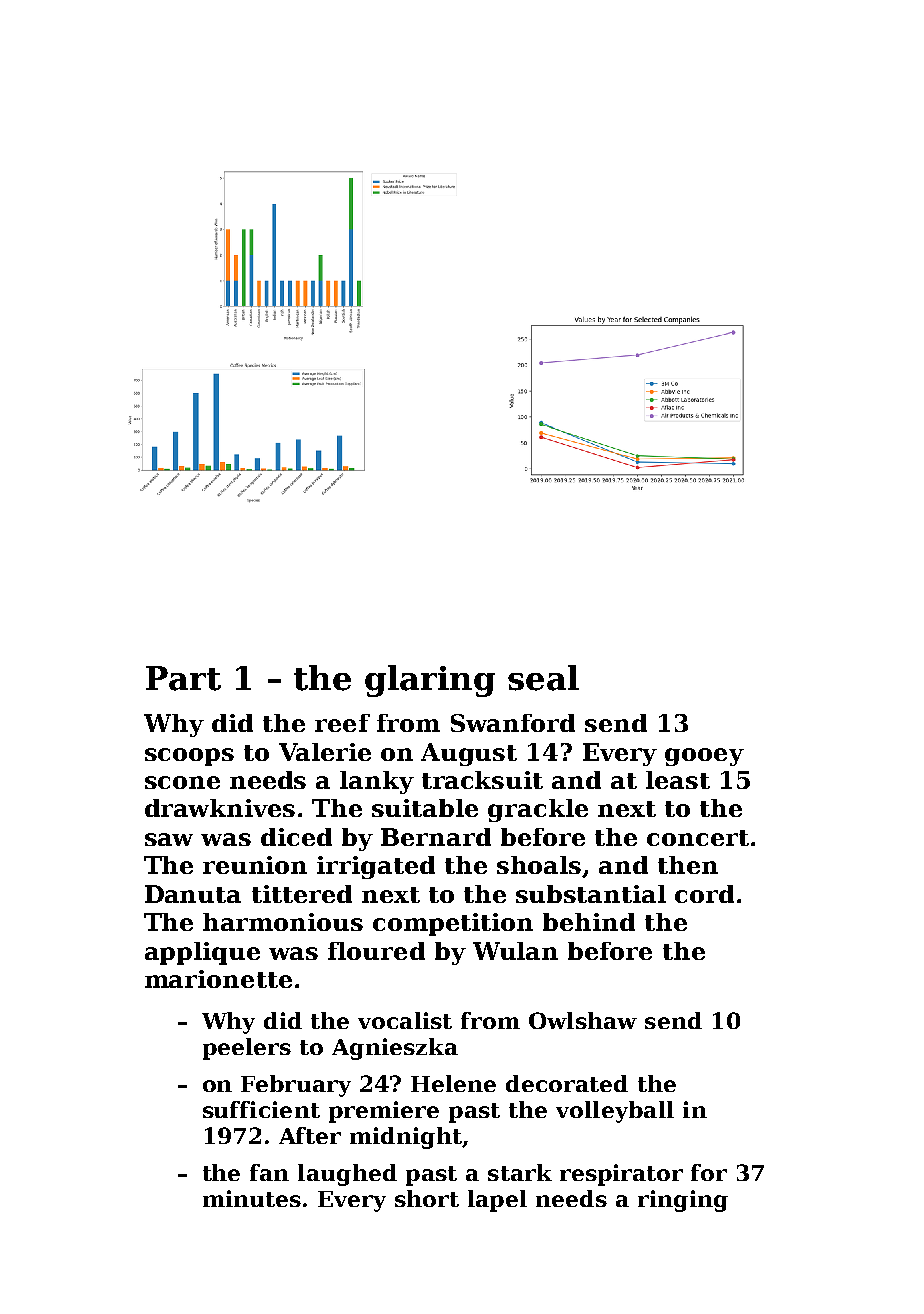  I want to click on seal, so click(543, 678).
